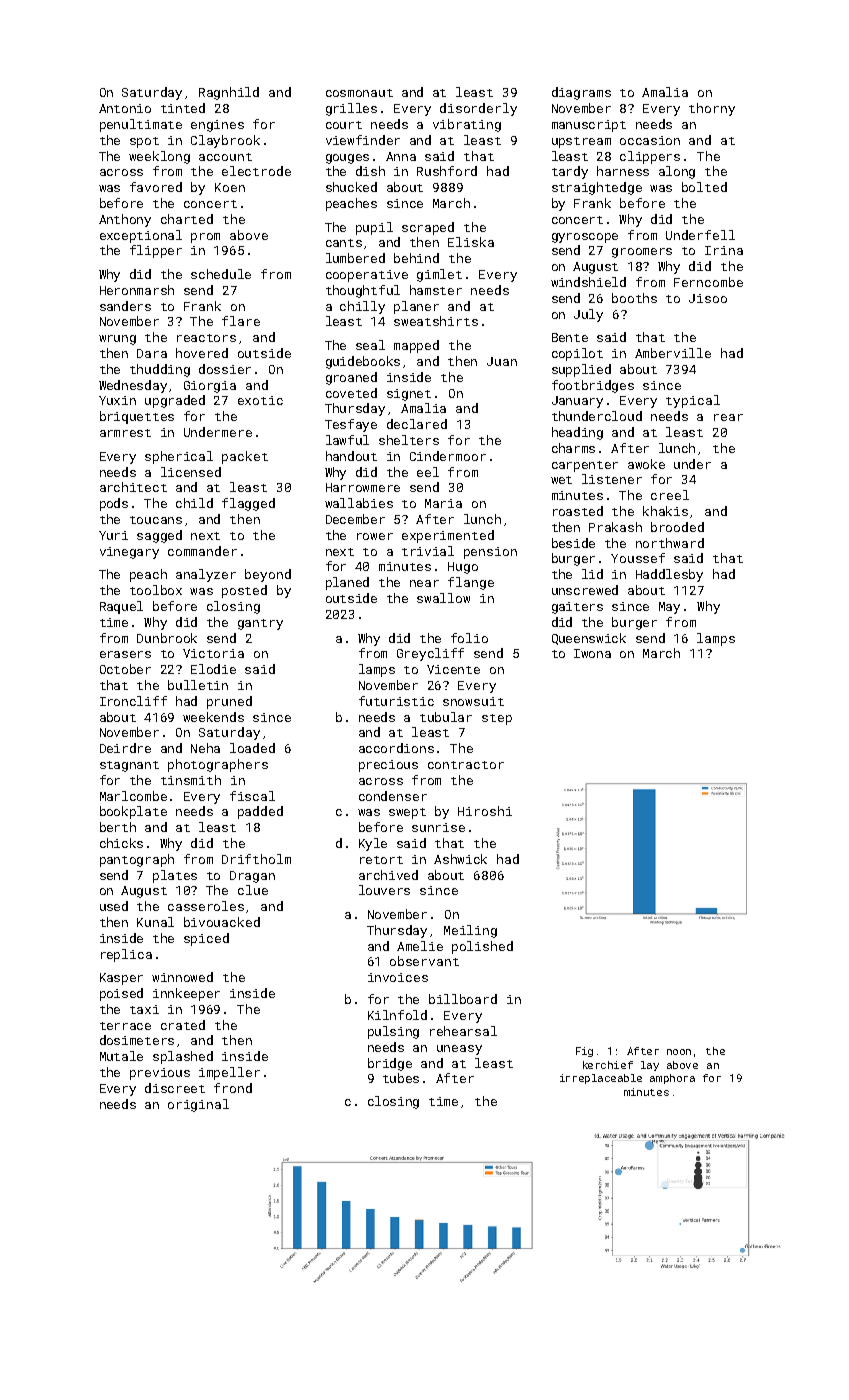  Describe the element at coordinates (113, 535) in the screenshot. I see `Yuri` at that location.
